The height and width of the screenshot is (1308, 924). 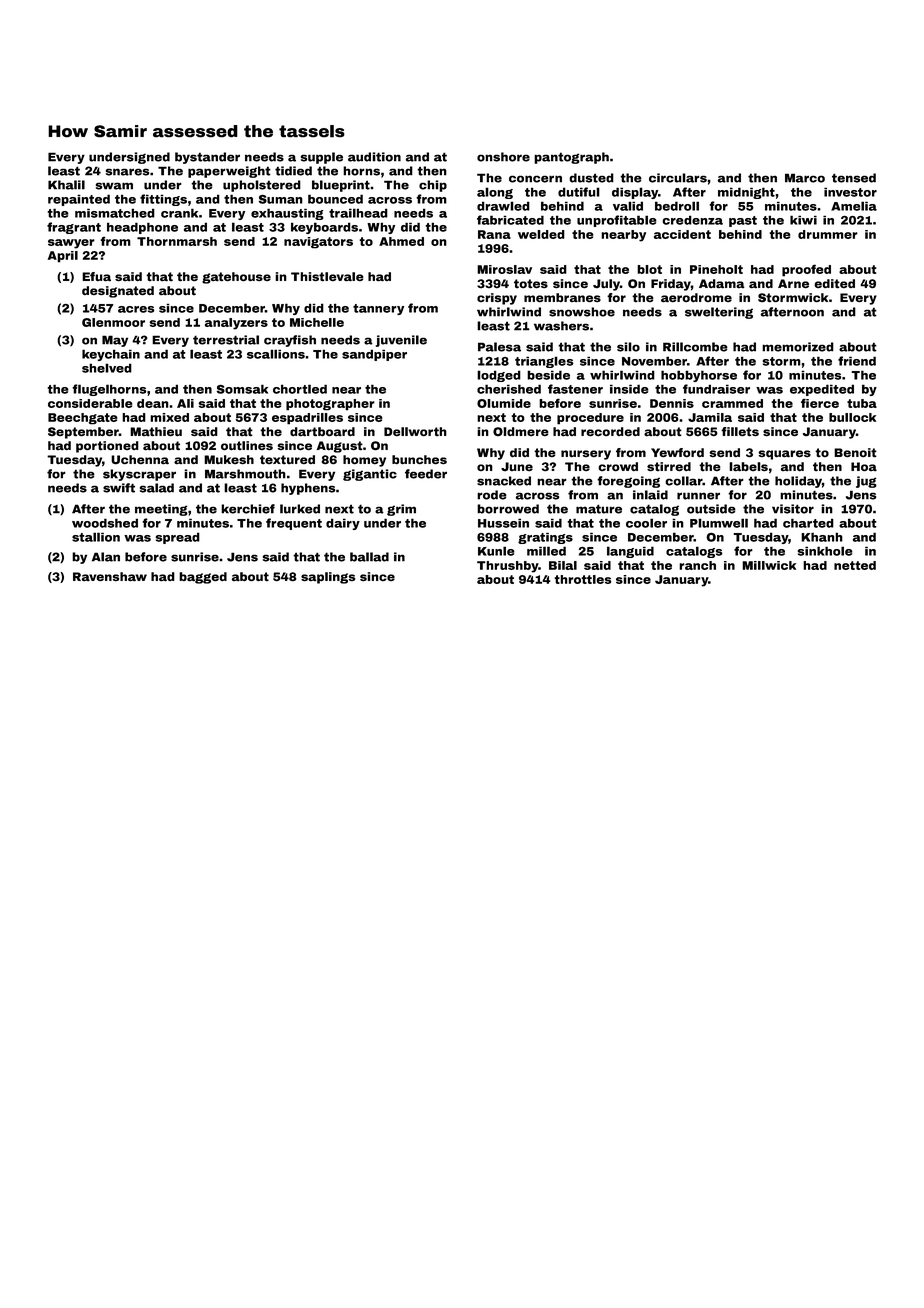 What do you see at coordinates (245, 474) in the screenshot?
I see `Marshmouth` at bounding box center [245, 474].
